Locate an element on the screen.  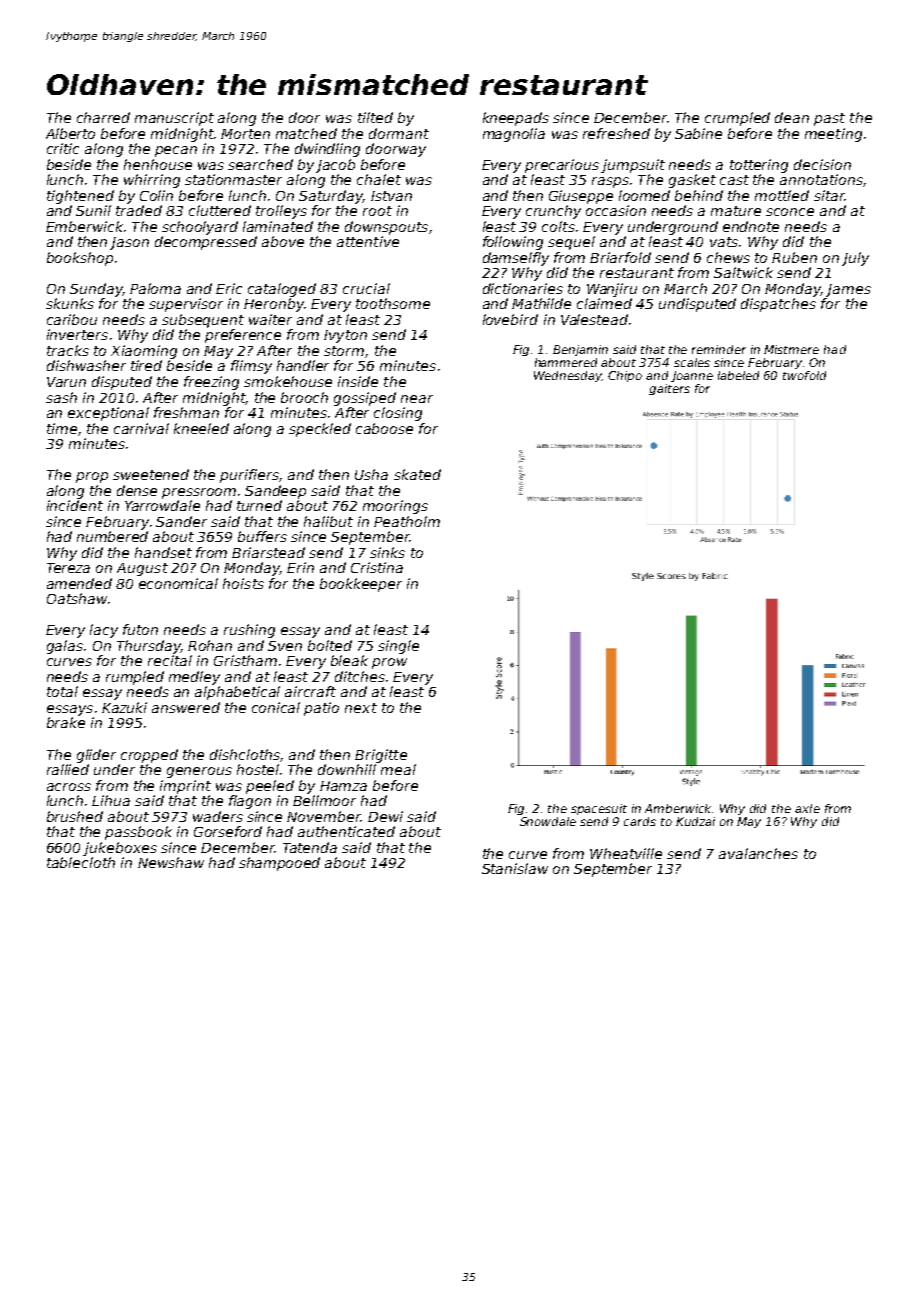
Eric is located at coordinates (229, 288).
